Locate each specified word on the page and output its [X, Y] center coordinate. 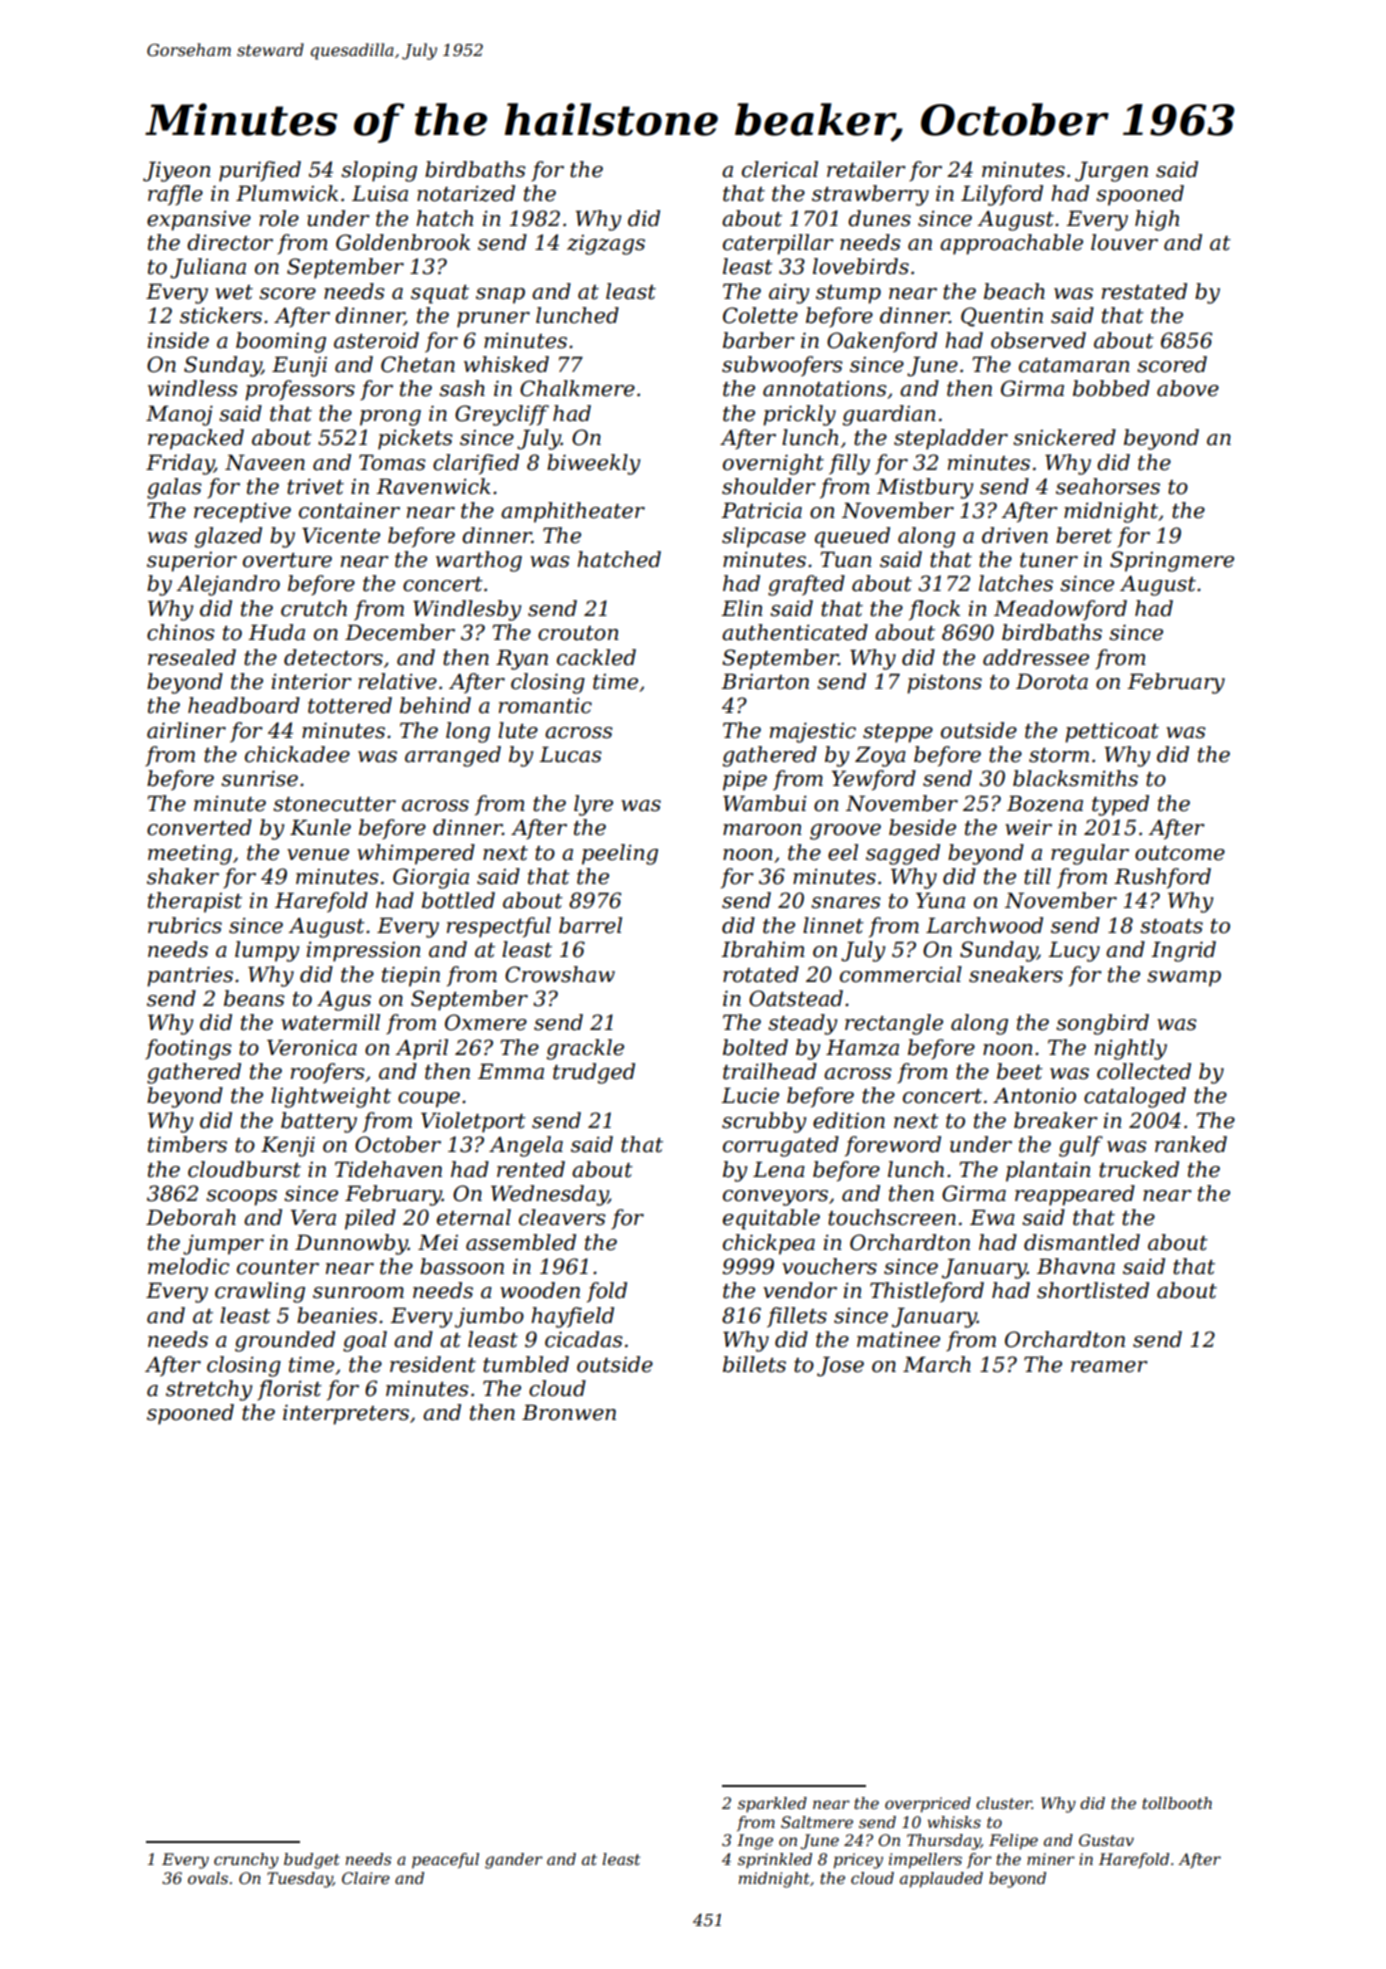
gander [514, 1861]
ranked [1191, 1144]
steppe [898, 733]
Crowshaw [560, 974]
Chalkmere [577, 388]
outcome [1180, 853]
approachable [1011, 244]
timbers [187, 1144]
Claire [366, 1878]
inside [178, 340]
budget [312, 1861]
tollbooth [1177, 1803]
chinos [181, 632]
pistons [944, 683]
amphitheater [573, 512]
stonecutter [334, 804]
